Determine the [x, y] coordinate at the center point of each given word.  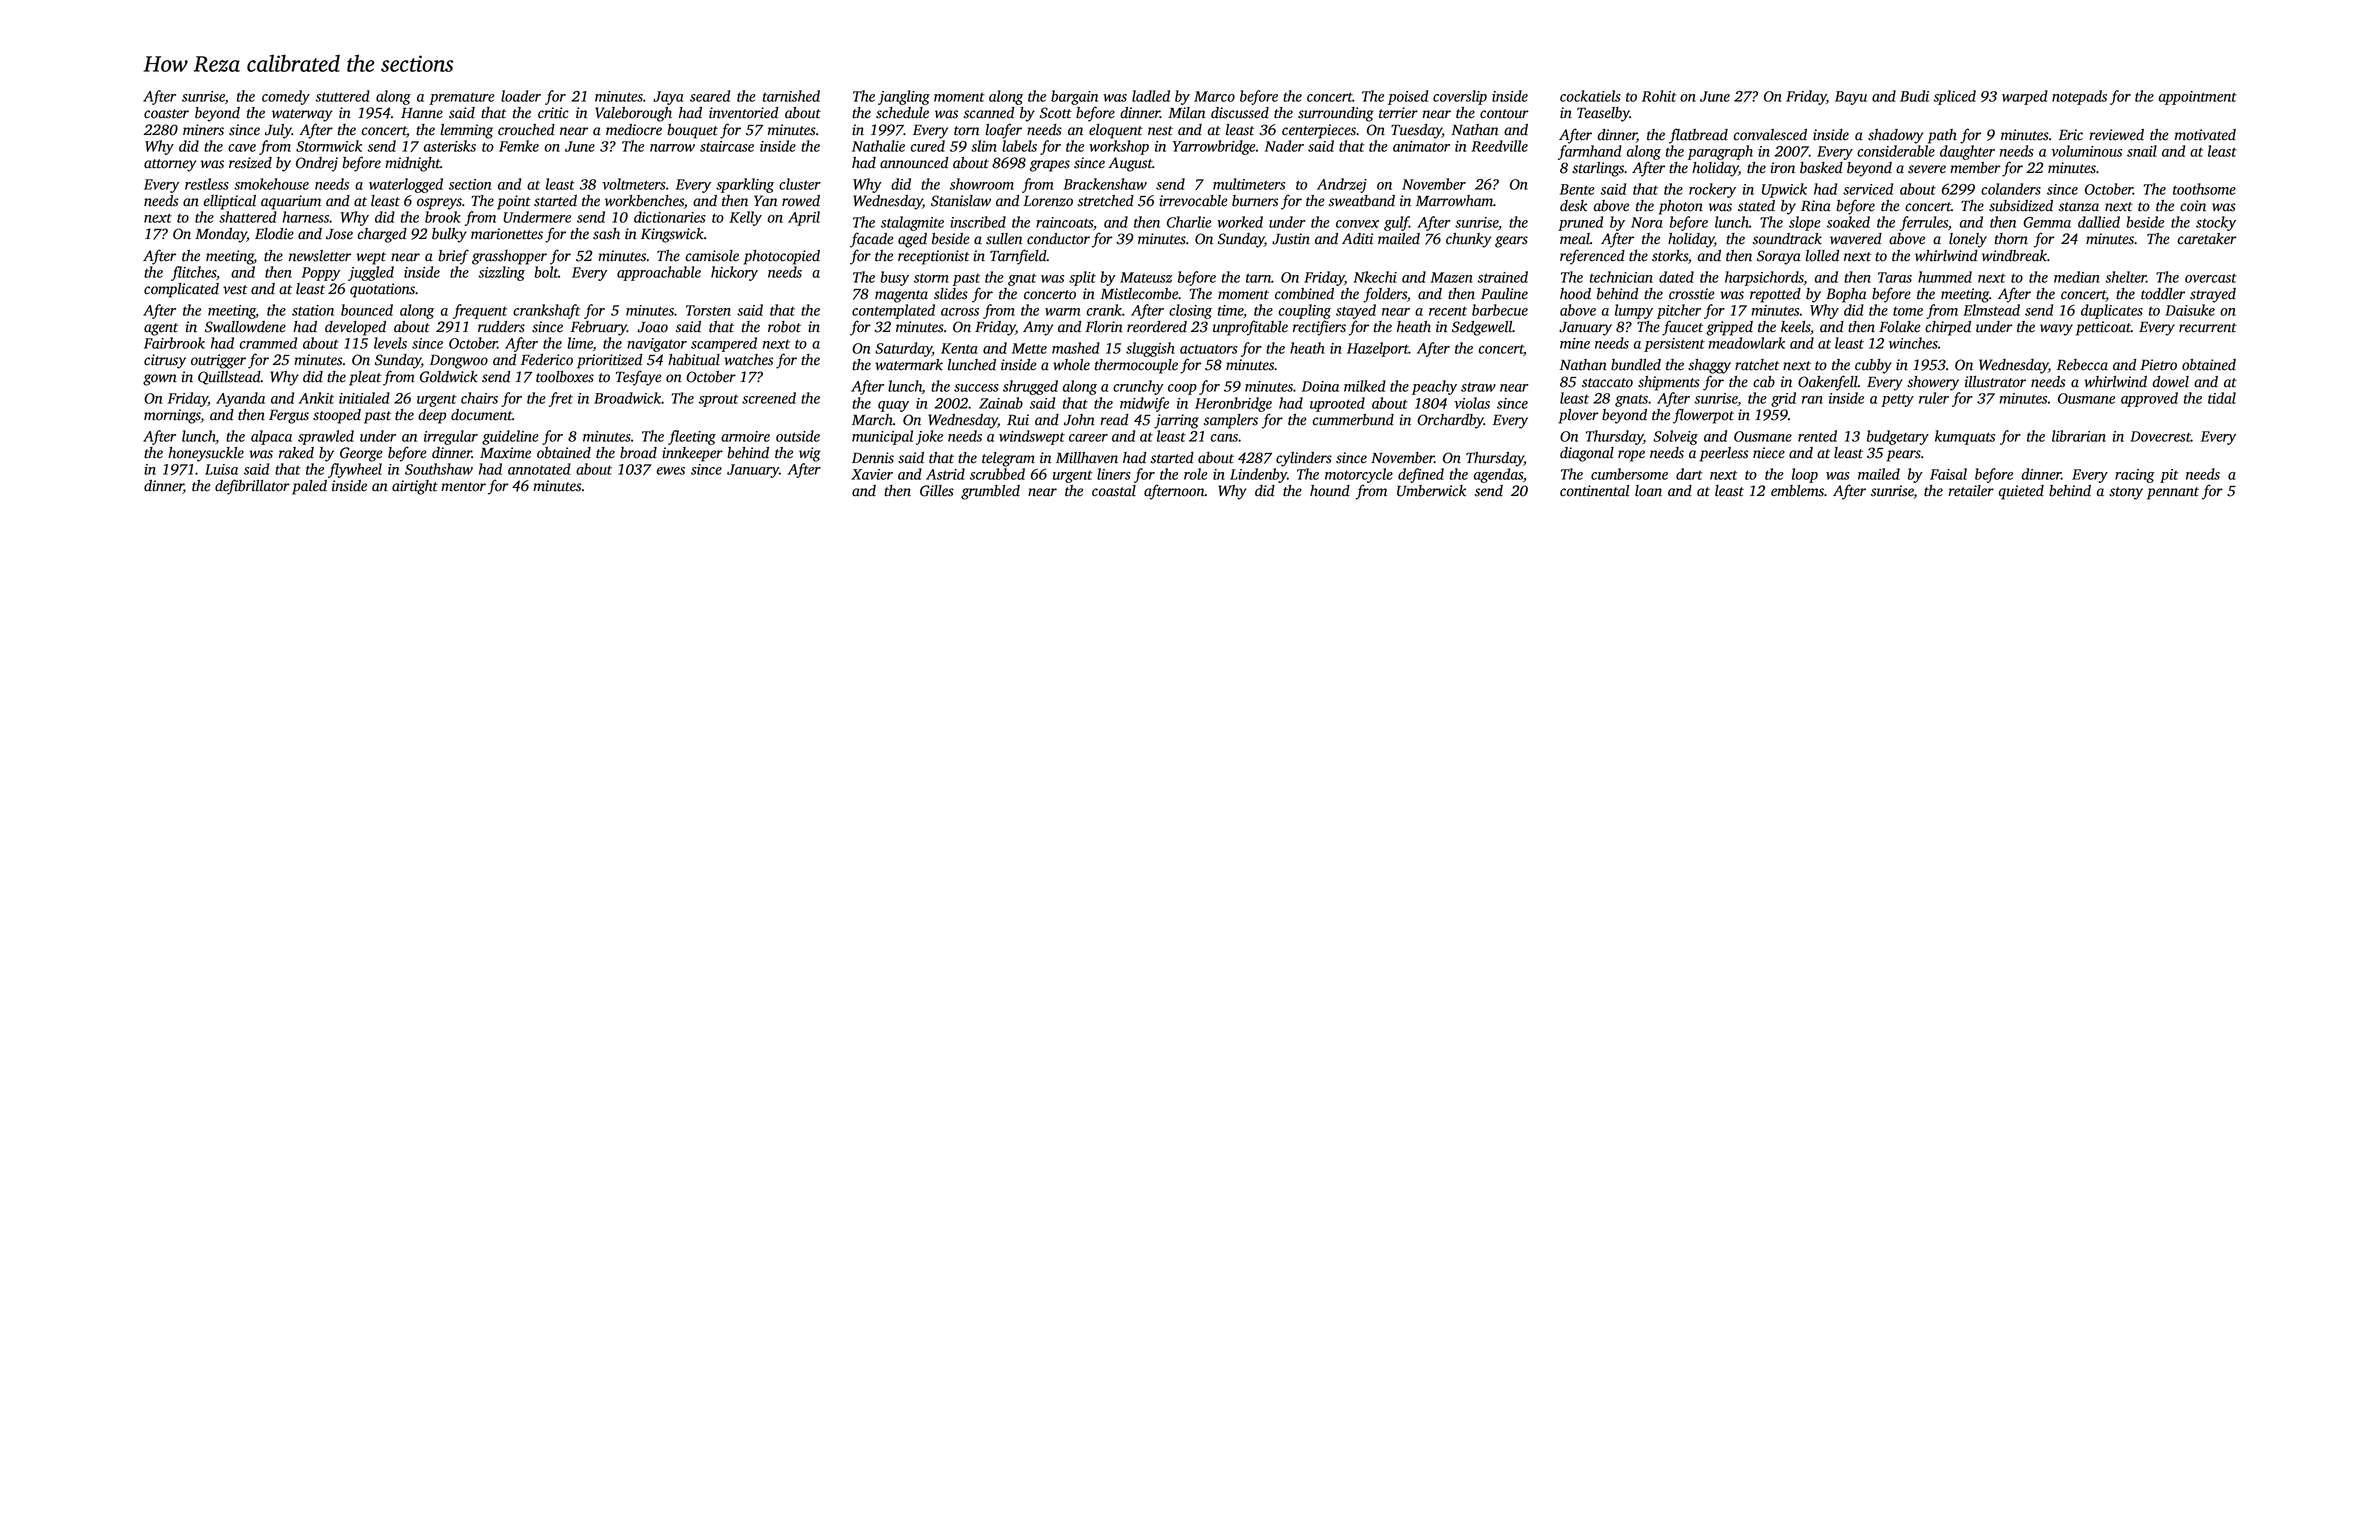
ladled [1151, 96]
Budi [1914, 96]
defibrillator [252, 487]
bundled [1636, 365]
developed [355, 328]
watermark [909, 365]
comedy [286, 97]
